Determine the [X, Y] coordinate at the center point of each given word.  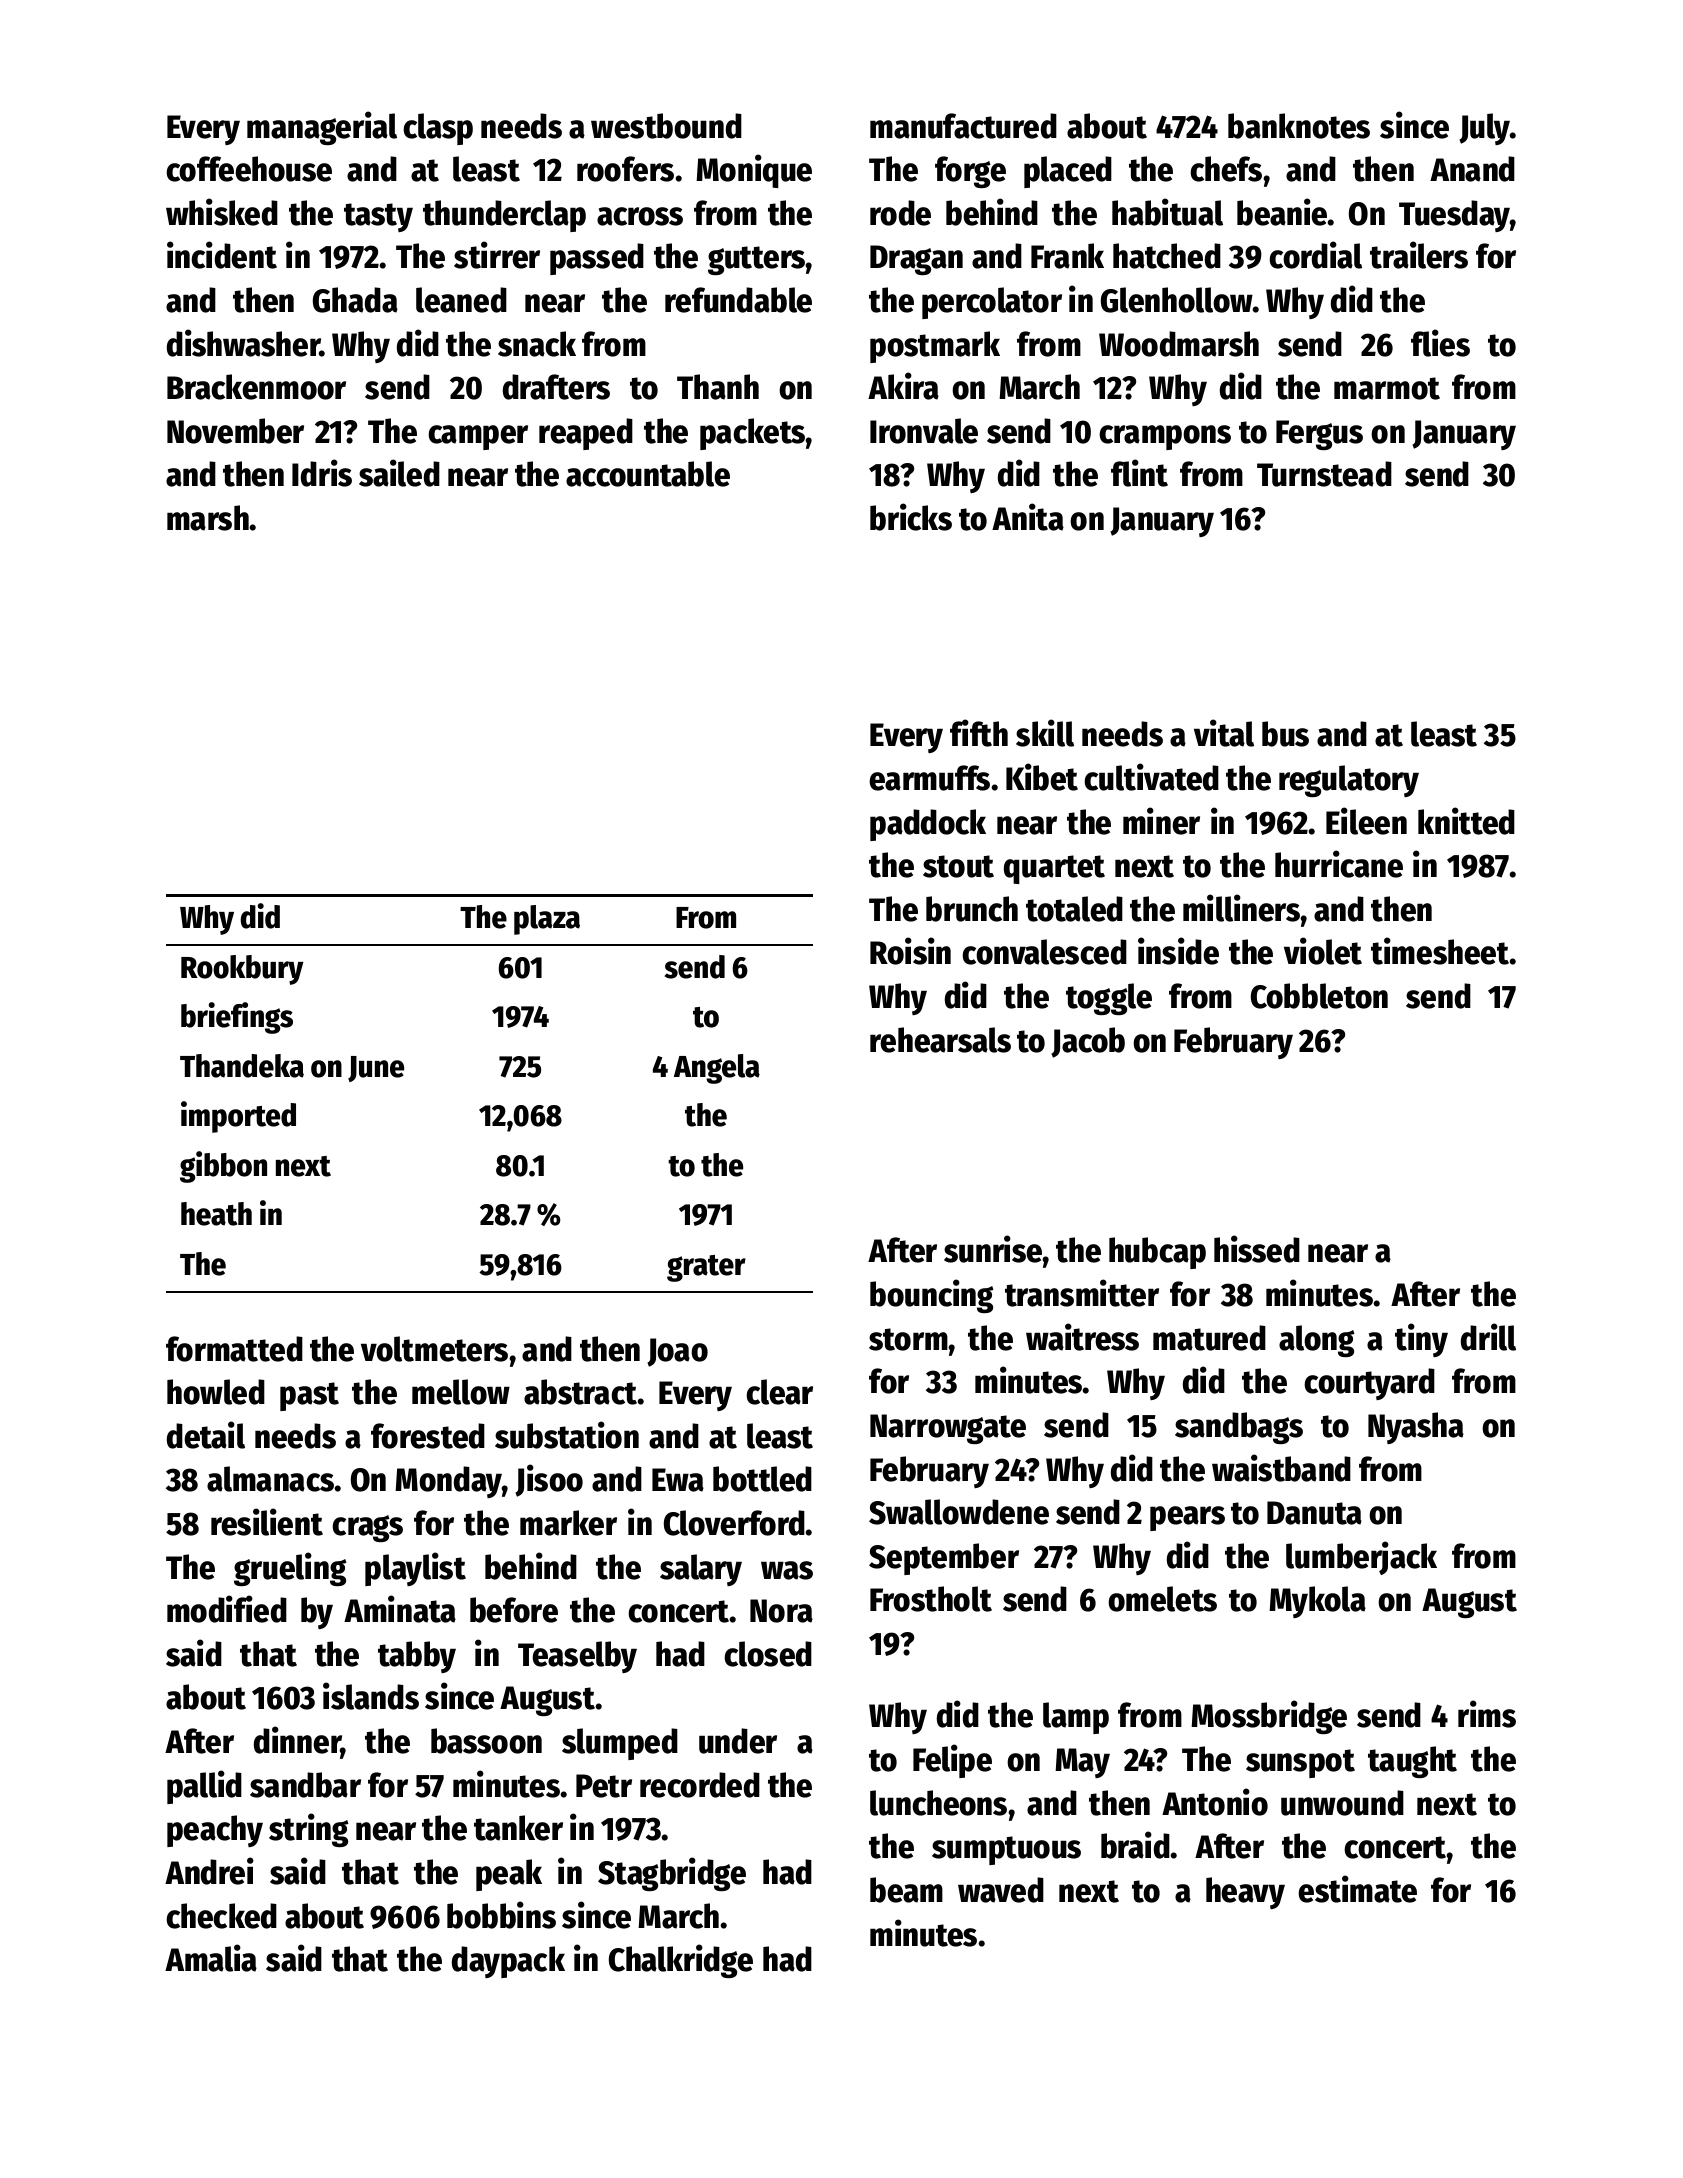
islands [371, 1696]
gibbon [223, 1167]
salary [701, 1570]
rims [1487, 1714]
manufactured [963, 126]
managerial [322, 128]
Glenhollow [1177, 300]
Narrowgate [948, 1429]
